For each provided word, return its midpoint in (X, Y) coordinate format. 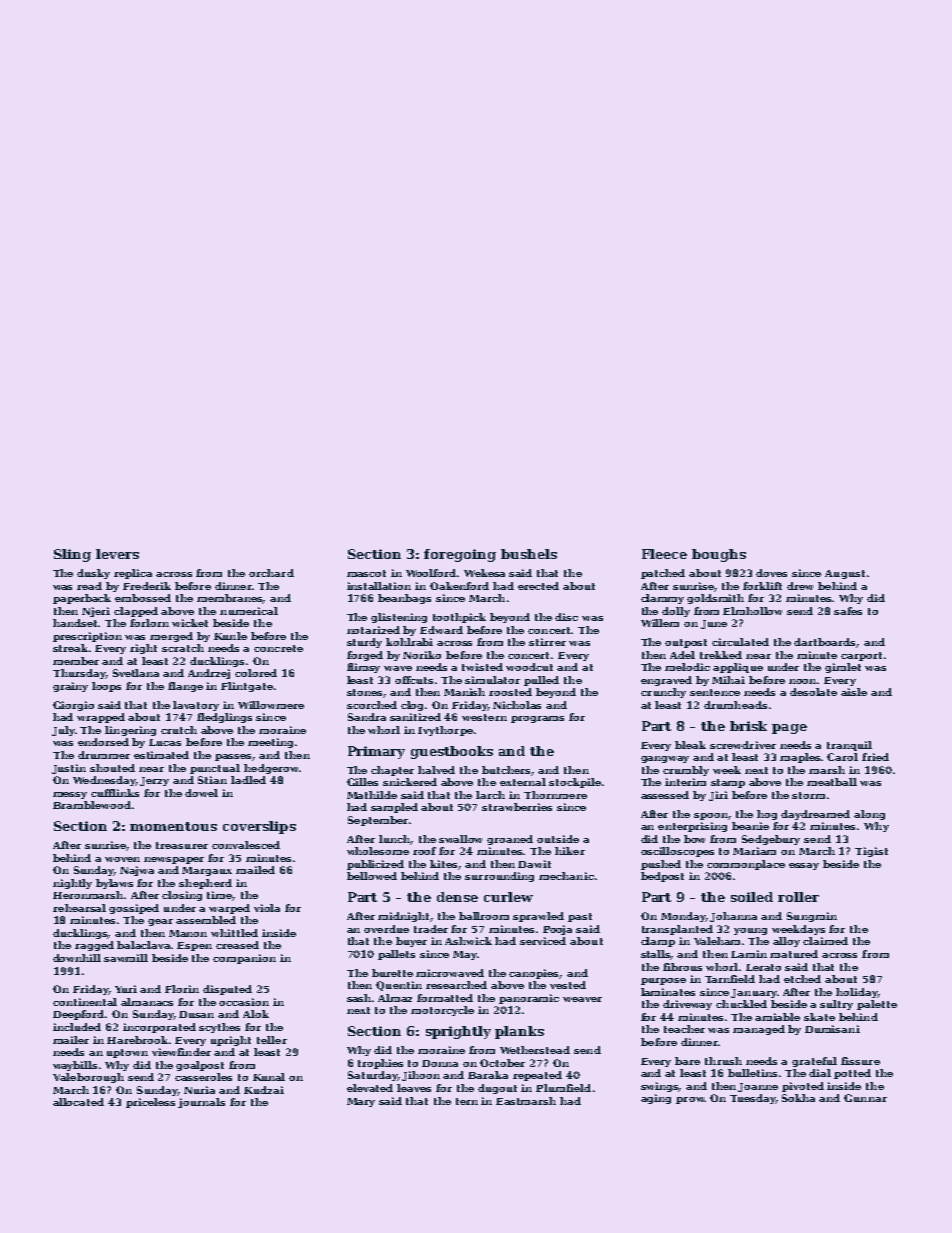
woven (122, 859)
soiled (752, 897)
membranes (230, 599)
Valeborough (88, 1078)
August (845, 574)
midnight (404, 917)
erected (538, 586)
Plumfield (563, 1088)
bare (687, 1061)
